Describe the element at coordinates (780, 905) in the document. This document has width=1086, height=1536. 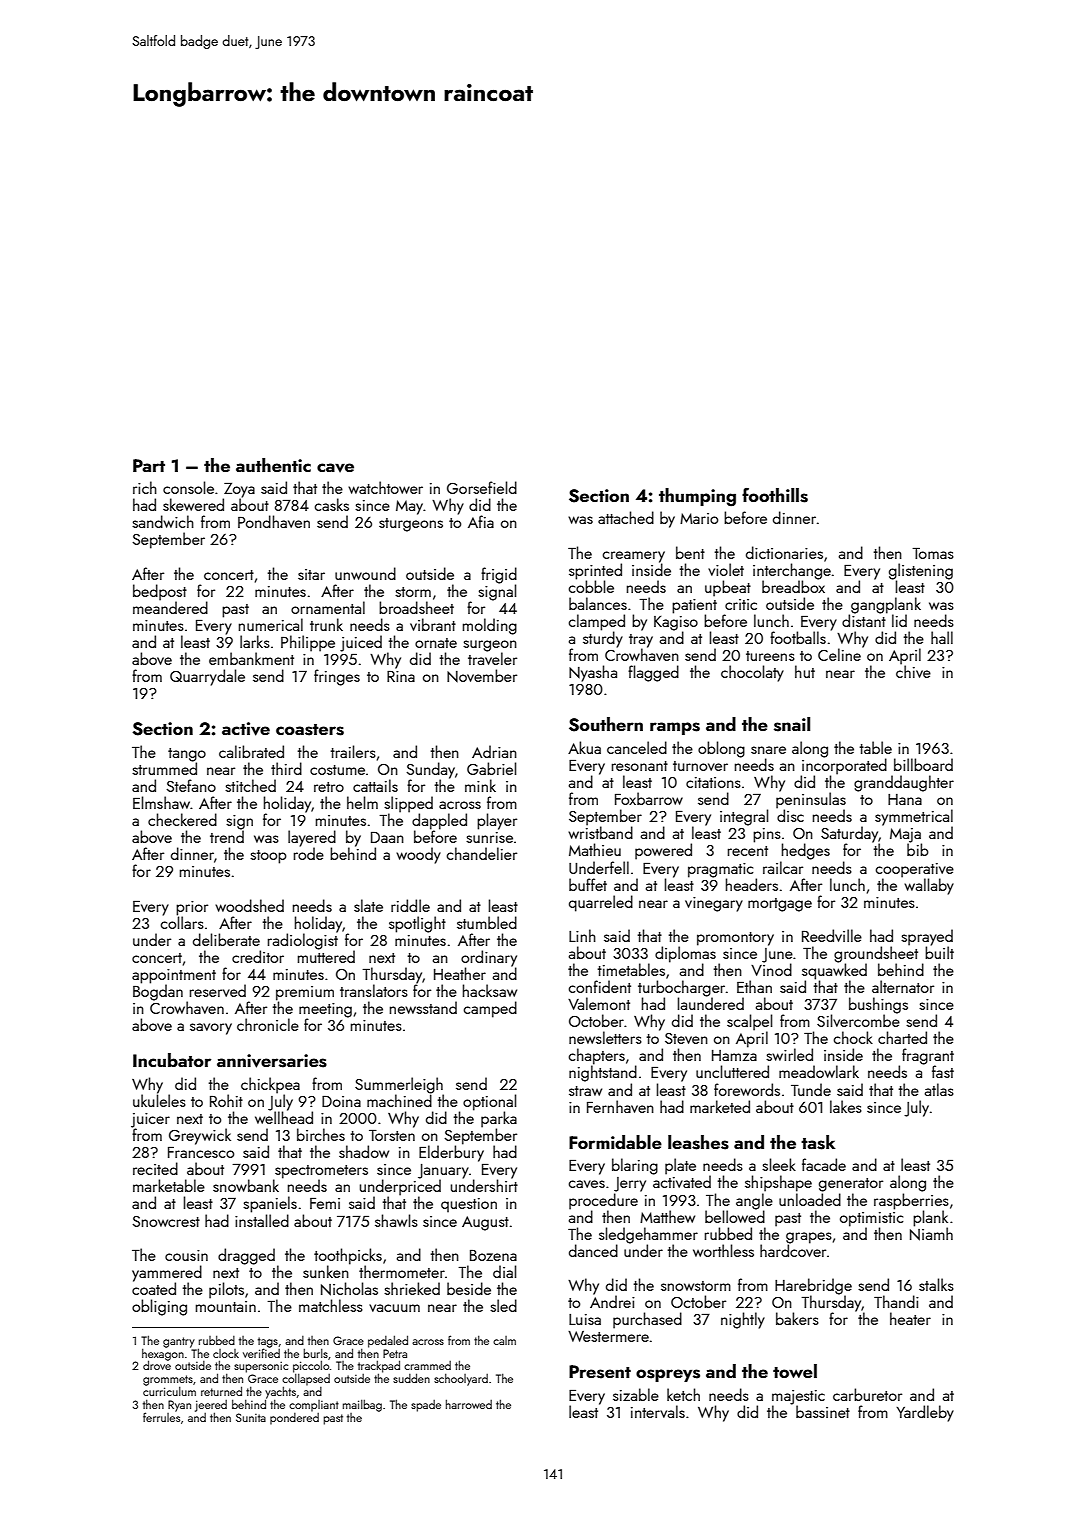
I see `mortgage` at that location.
